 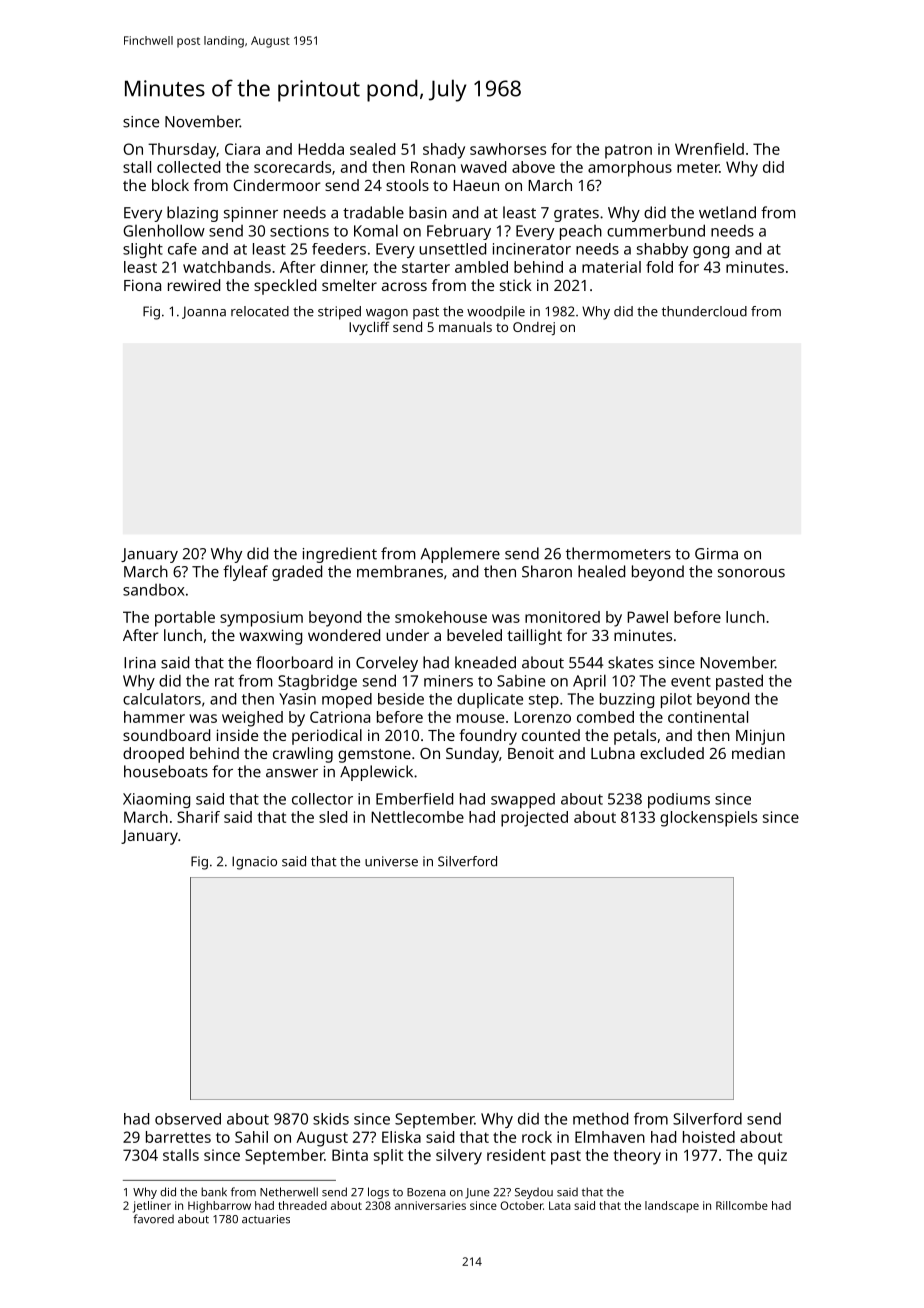 What do you see at coordinates (254, 863) in the screenshot?
I see `Ignacio` at bounding box center [254, 863].
